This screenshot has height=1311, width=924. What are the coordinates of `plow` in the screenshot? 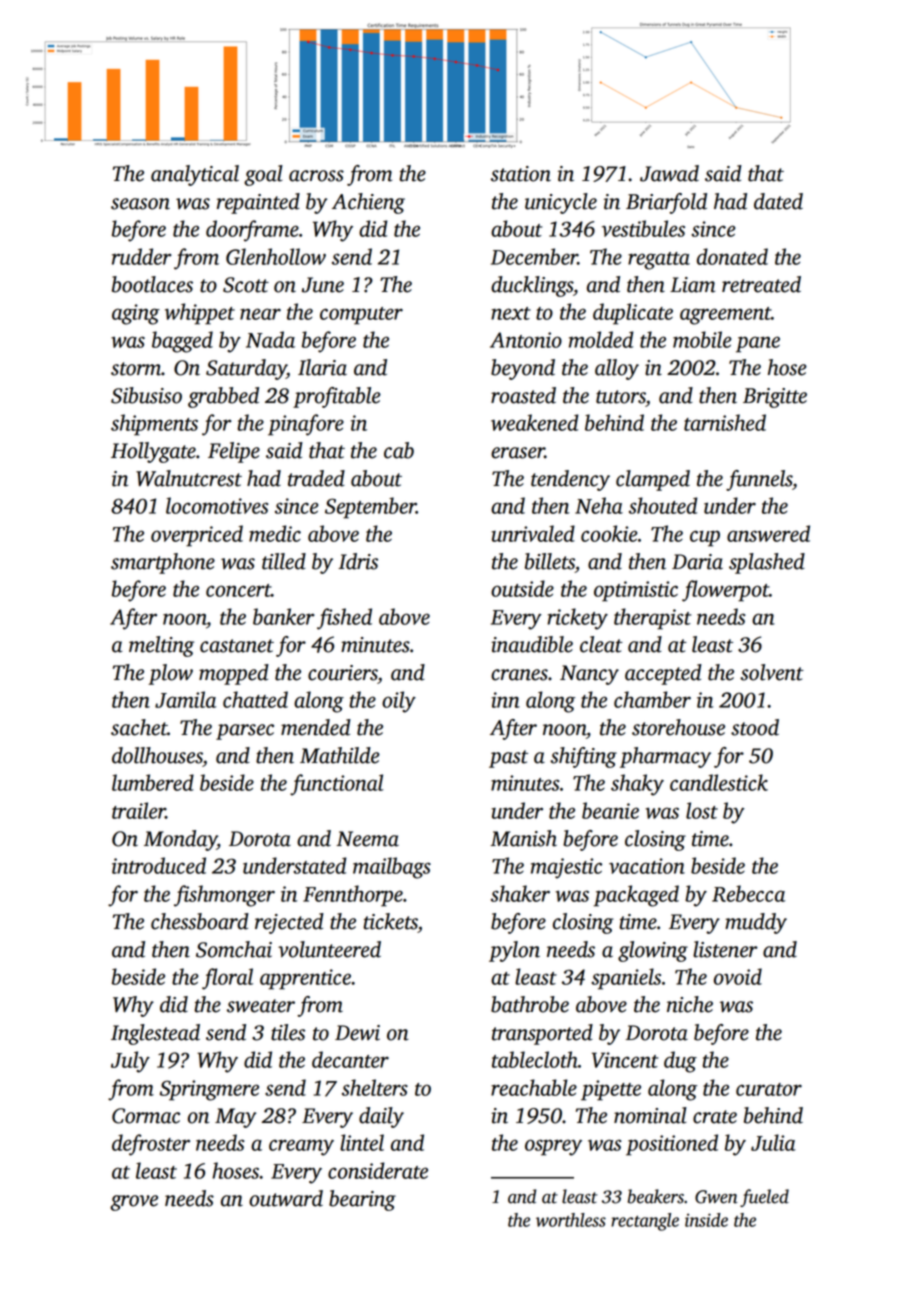 It's located at (170, 674).
